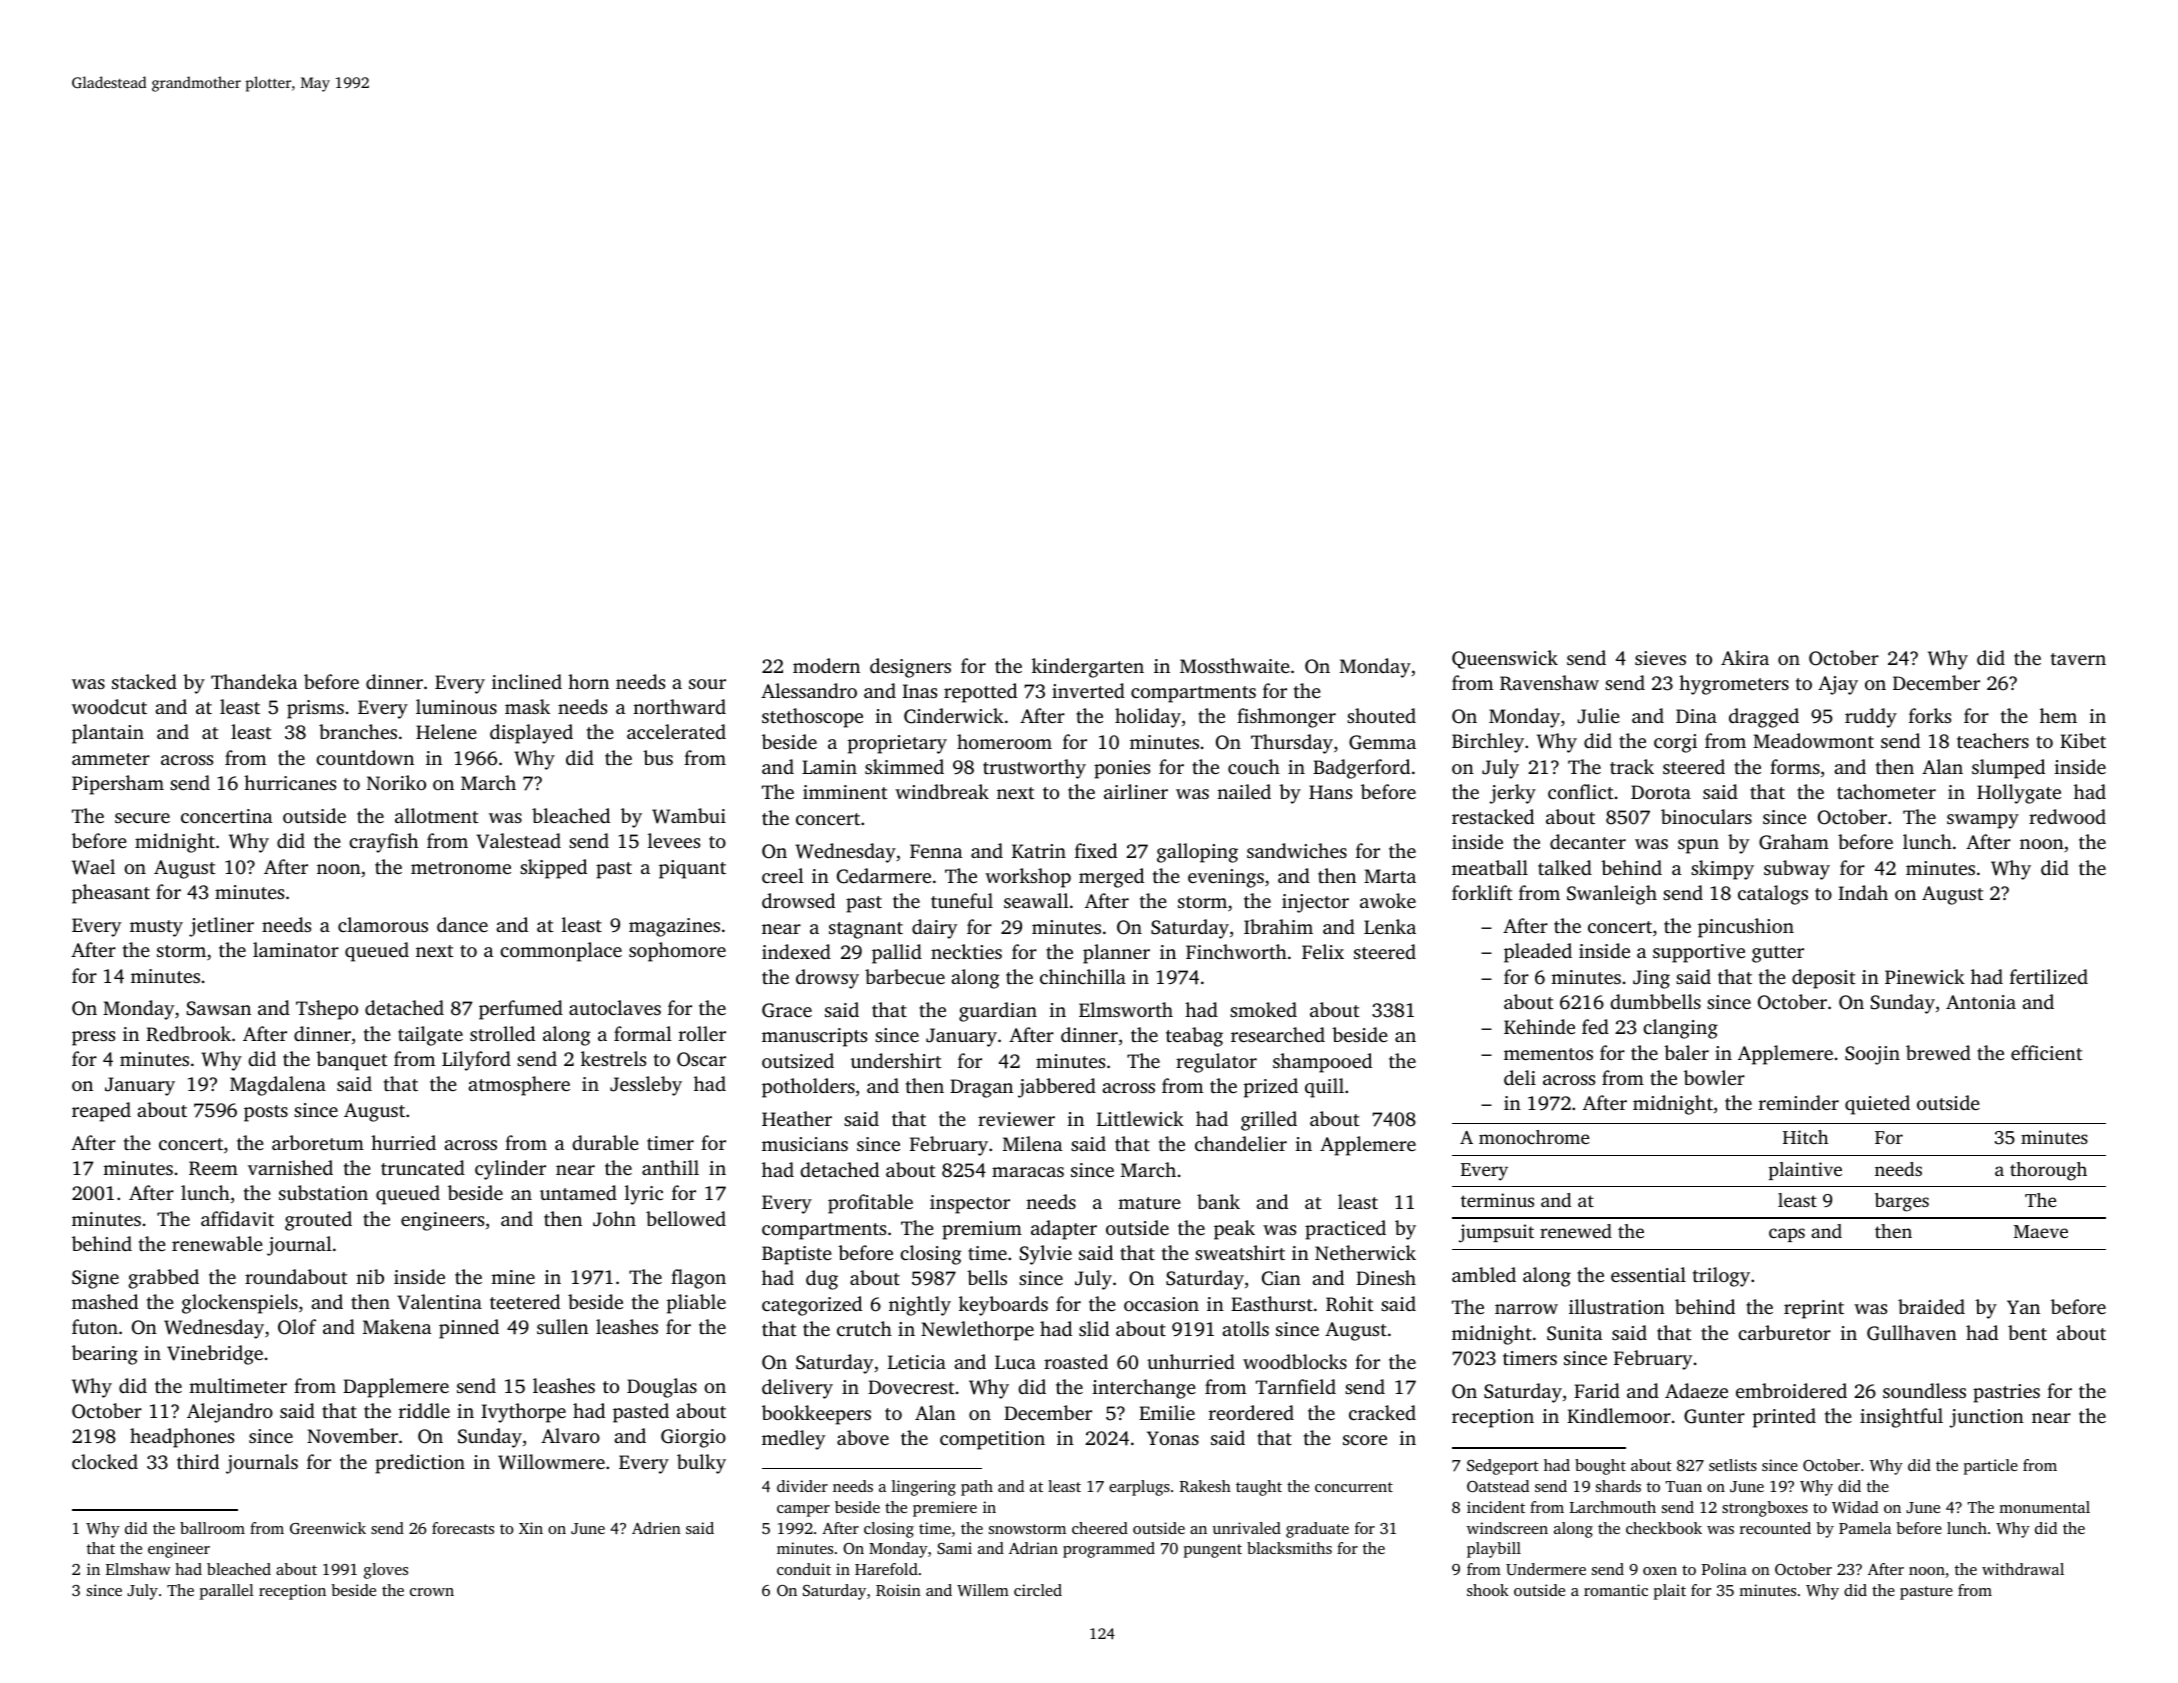  What do you see at coordinates (109, 706) in the screenshot?
I see `woodcut` at bounding box center [109, 706].
